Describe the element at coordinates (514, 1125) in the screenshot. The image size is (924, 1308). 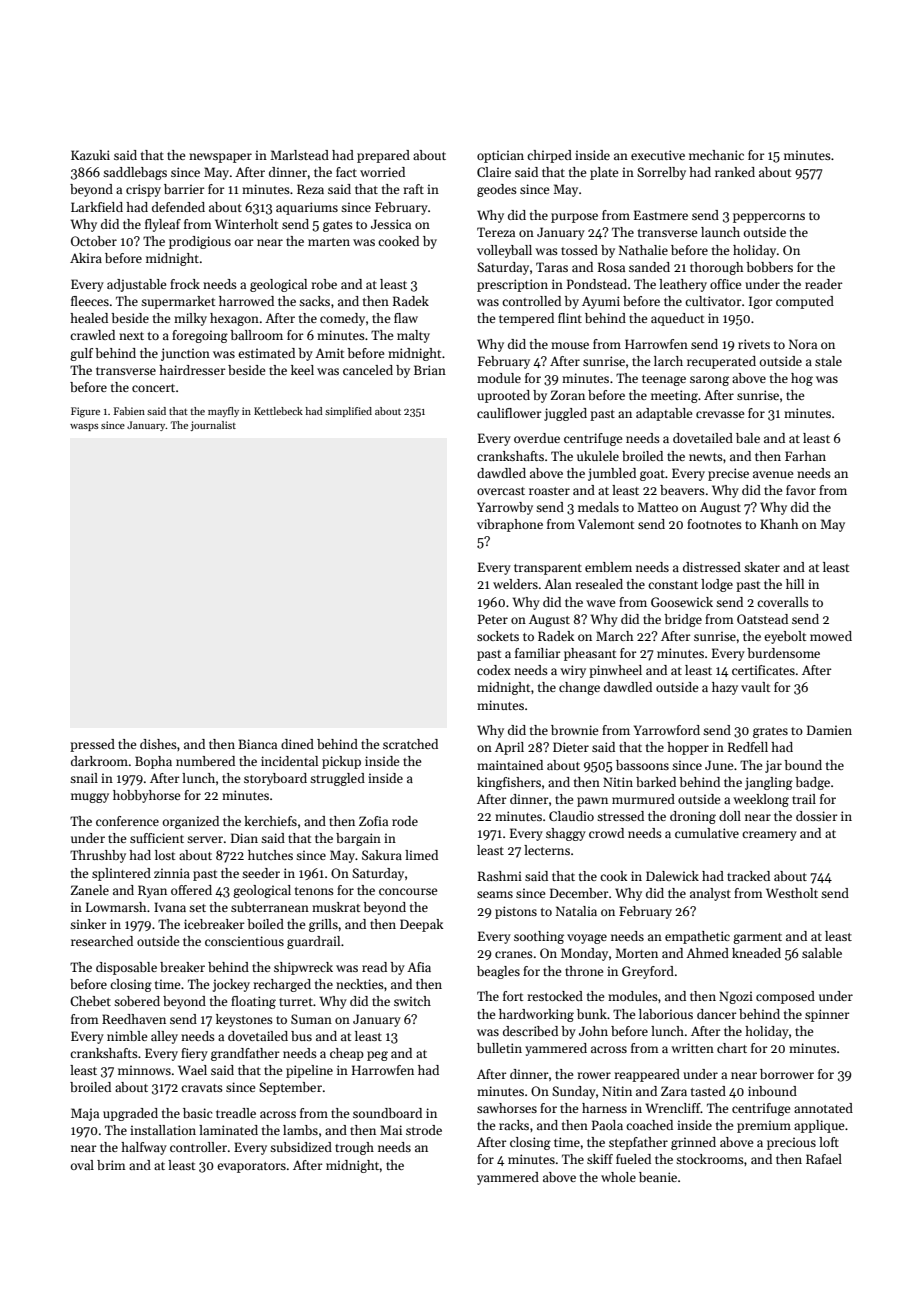
I see `racks` at that location.
